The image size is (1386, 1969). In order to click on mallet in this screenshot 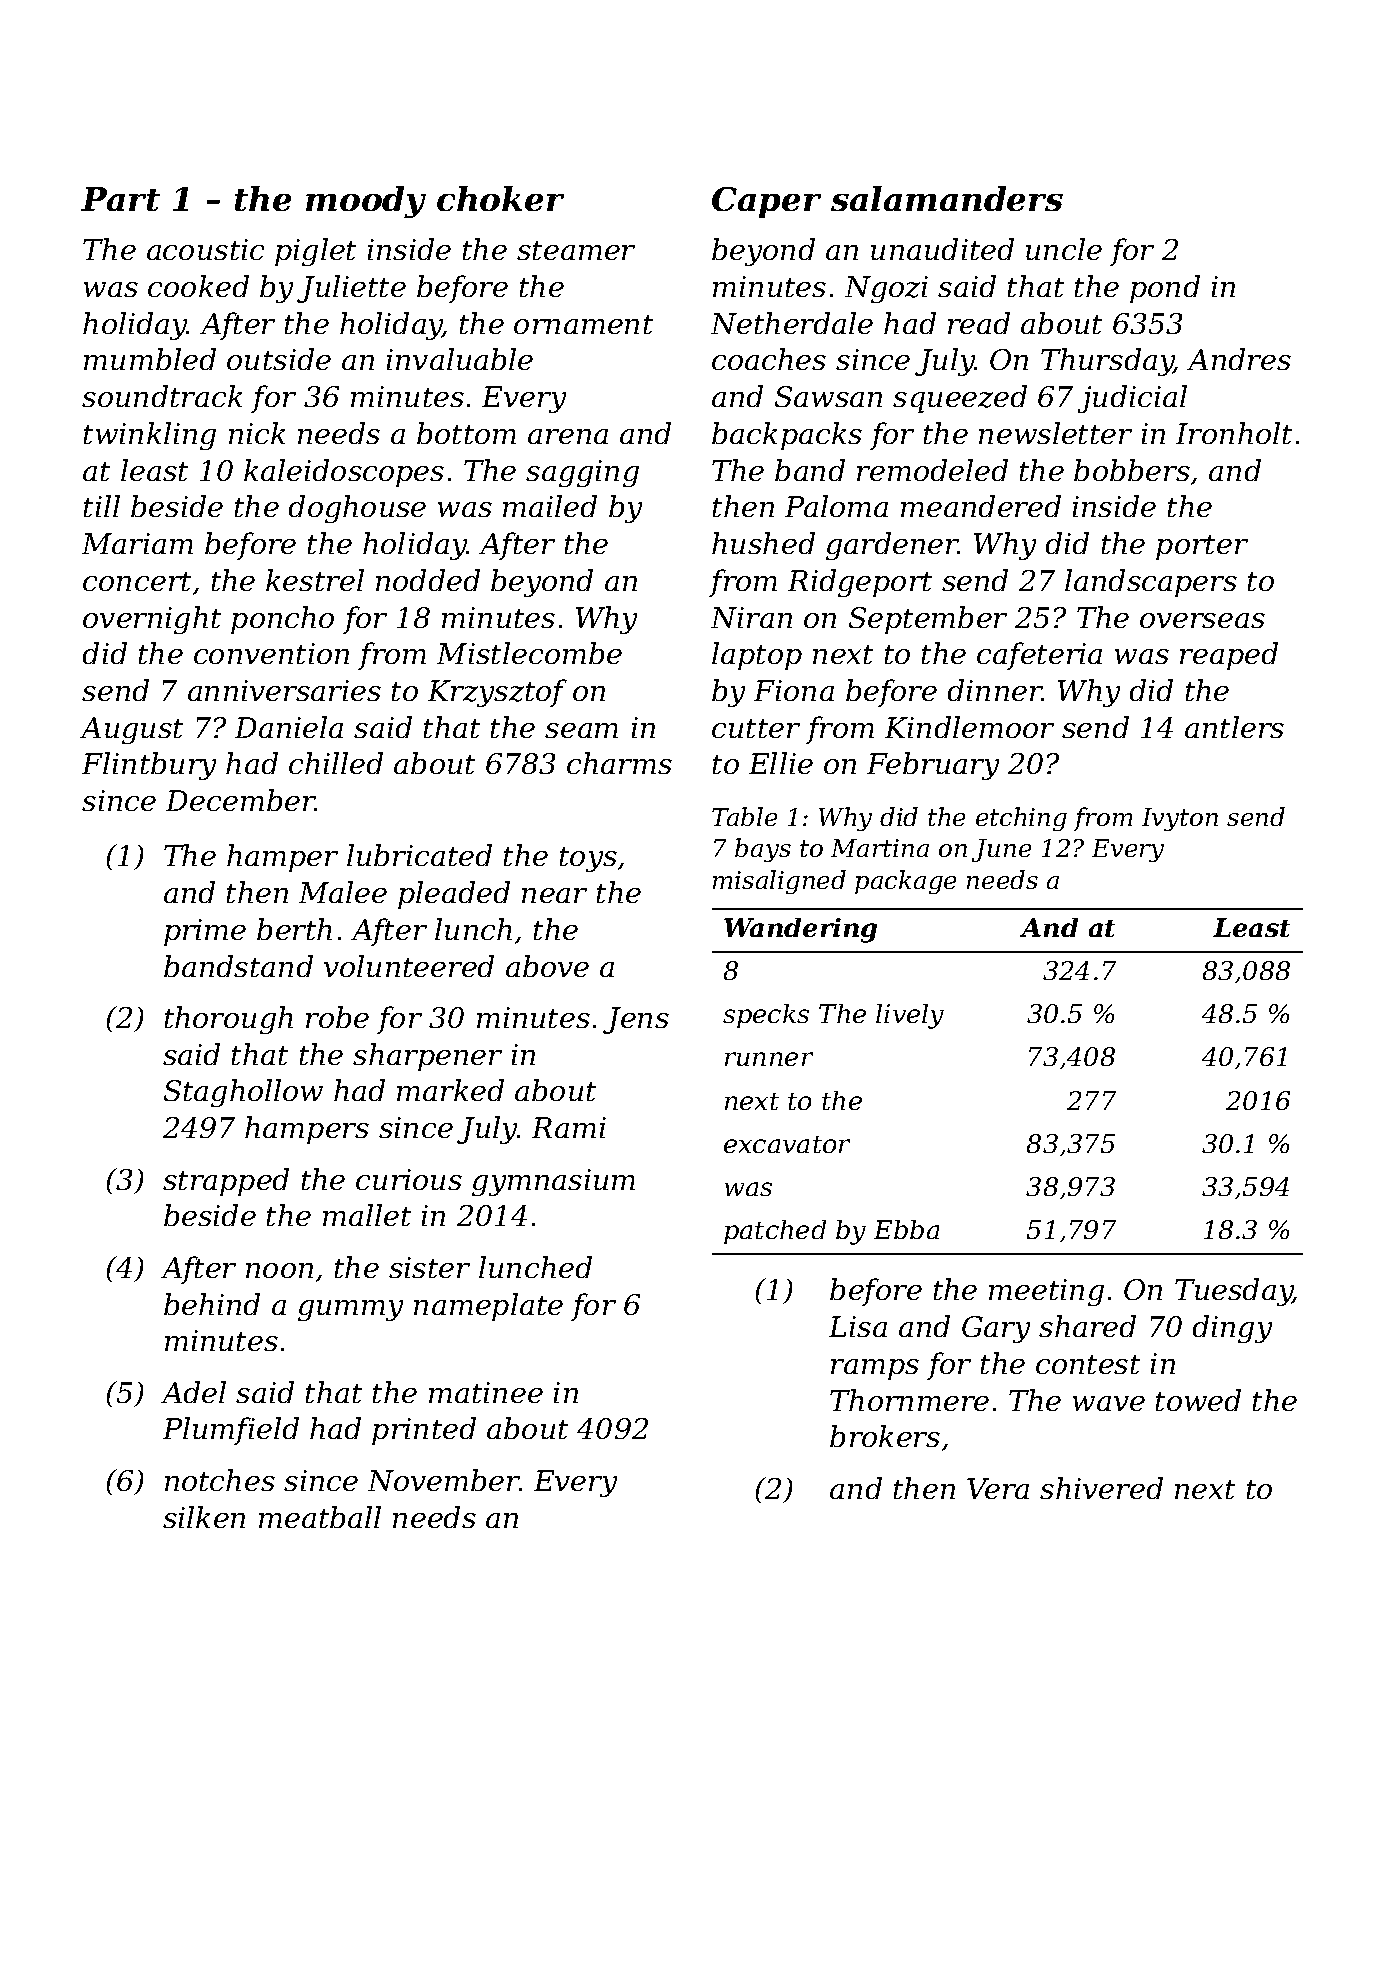, I will do `click(367, 1215)`.
